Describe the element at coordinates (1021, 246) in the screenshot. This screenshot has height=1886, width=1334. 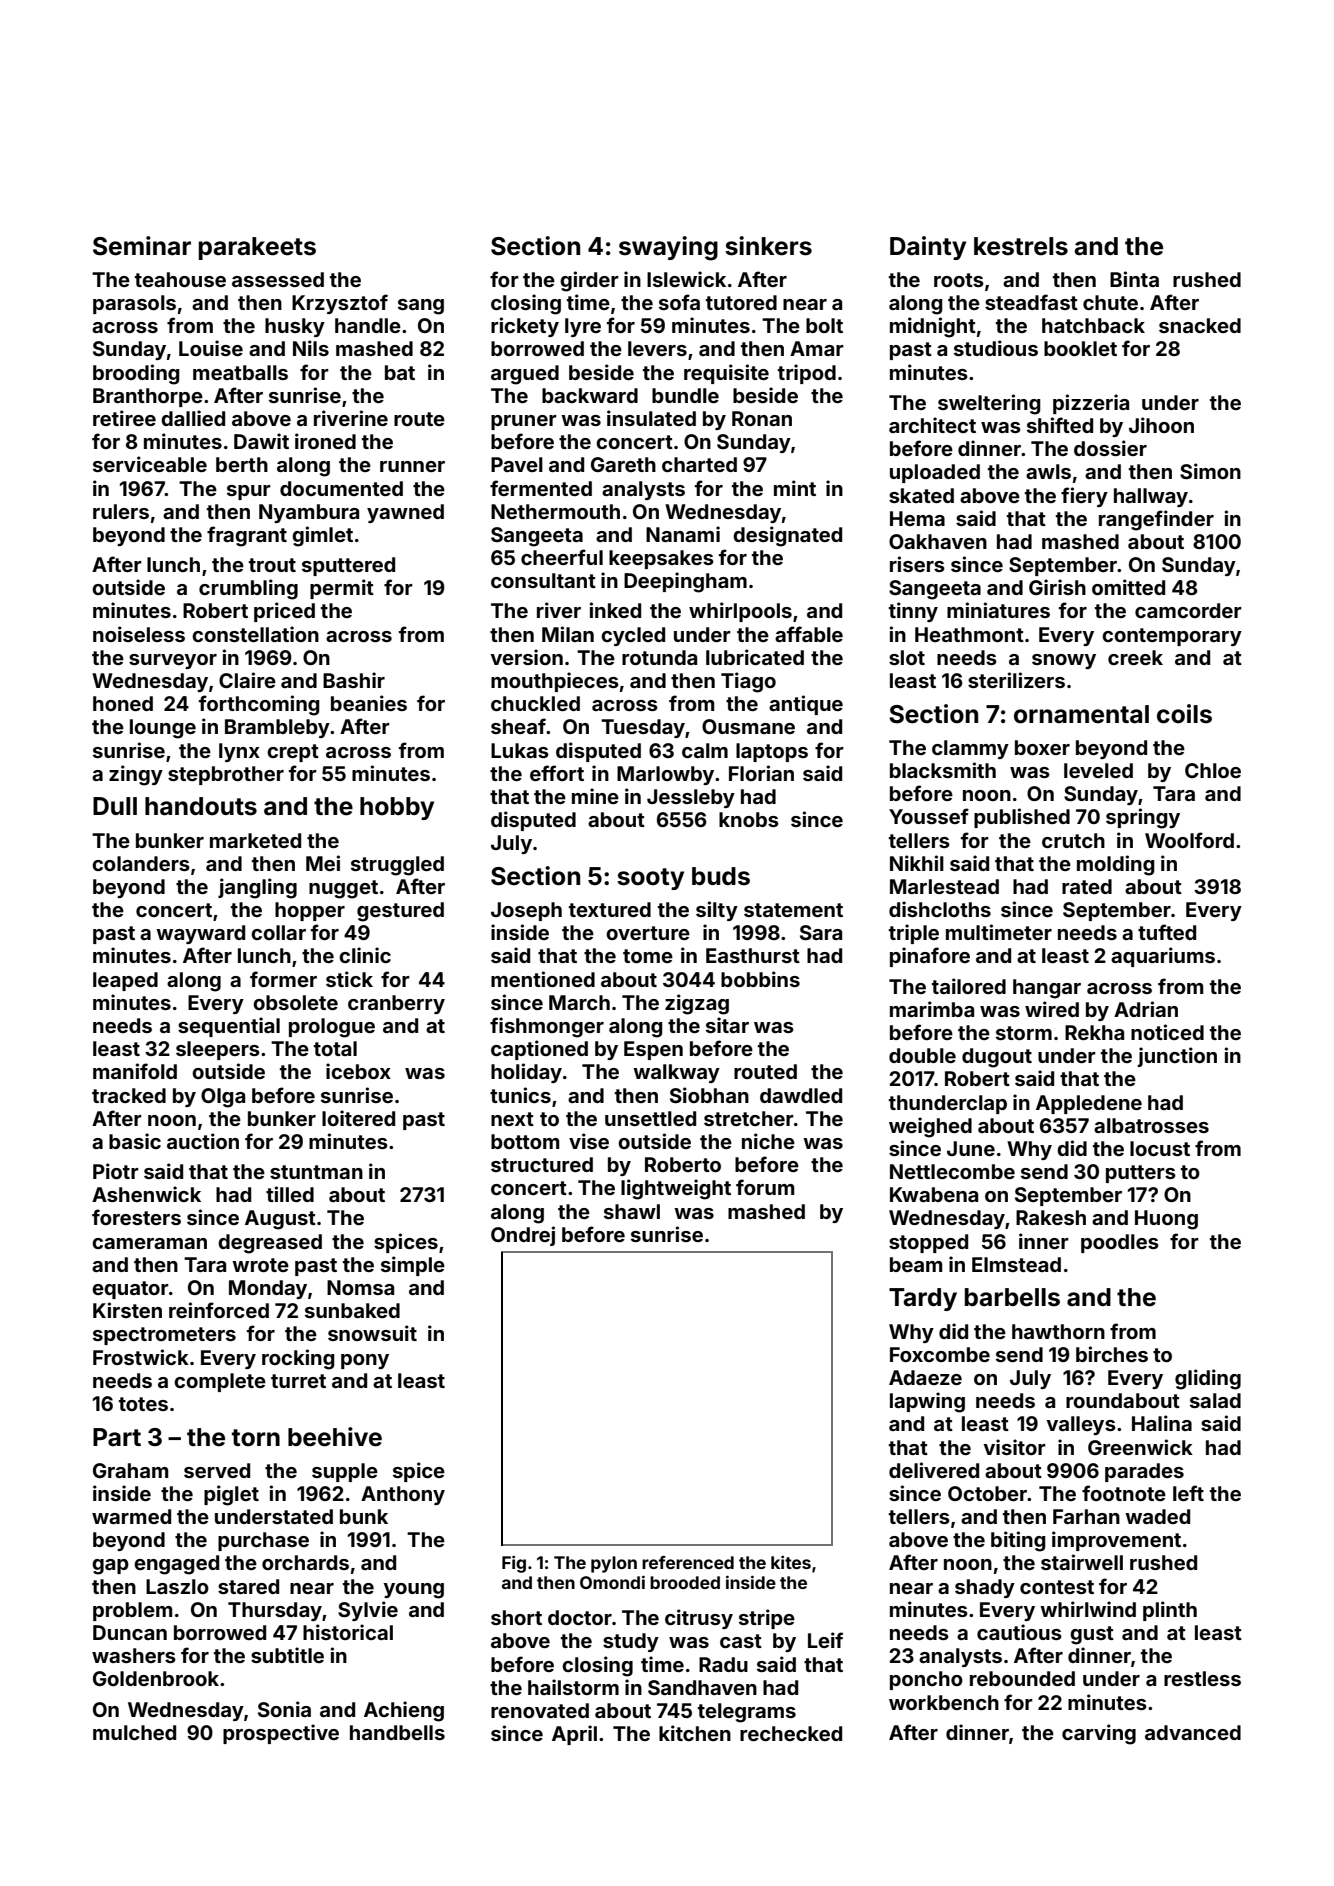
I see `kestrels` at that location.
